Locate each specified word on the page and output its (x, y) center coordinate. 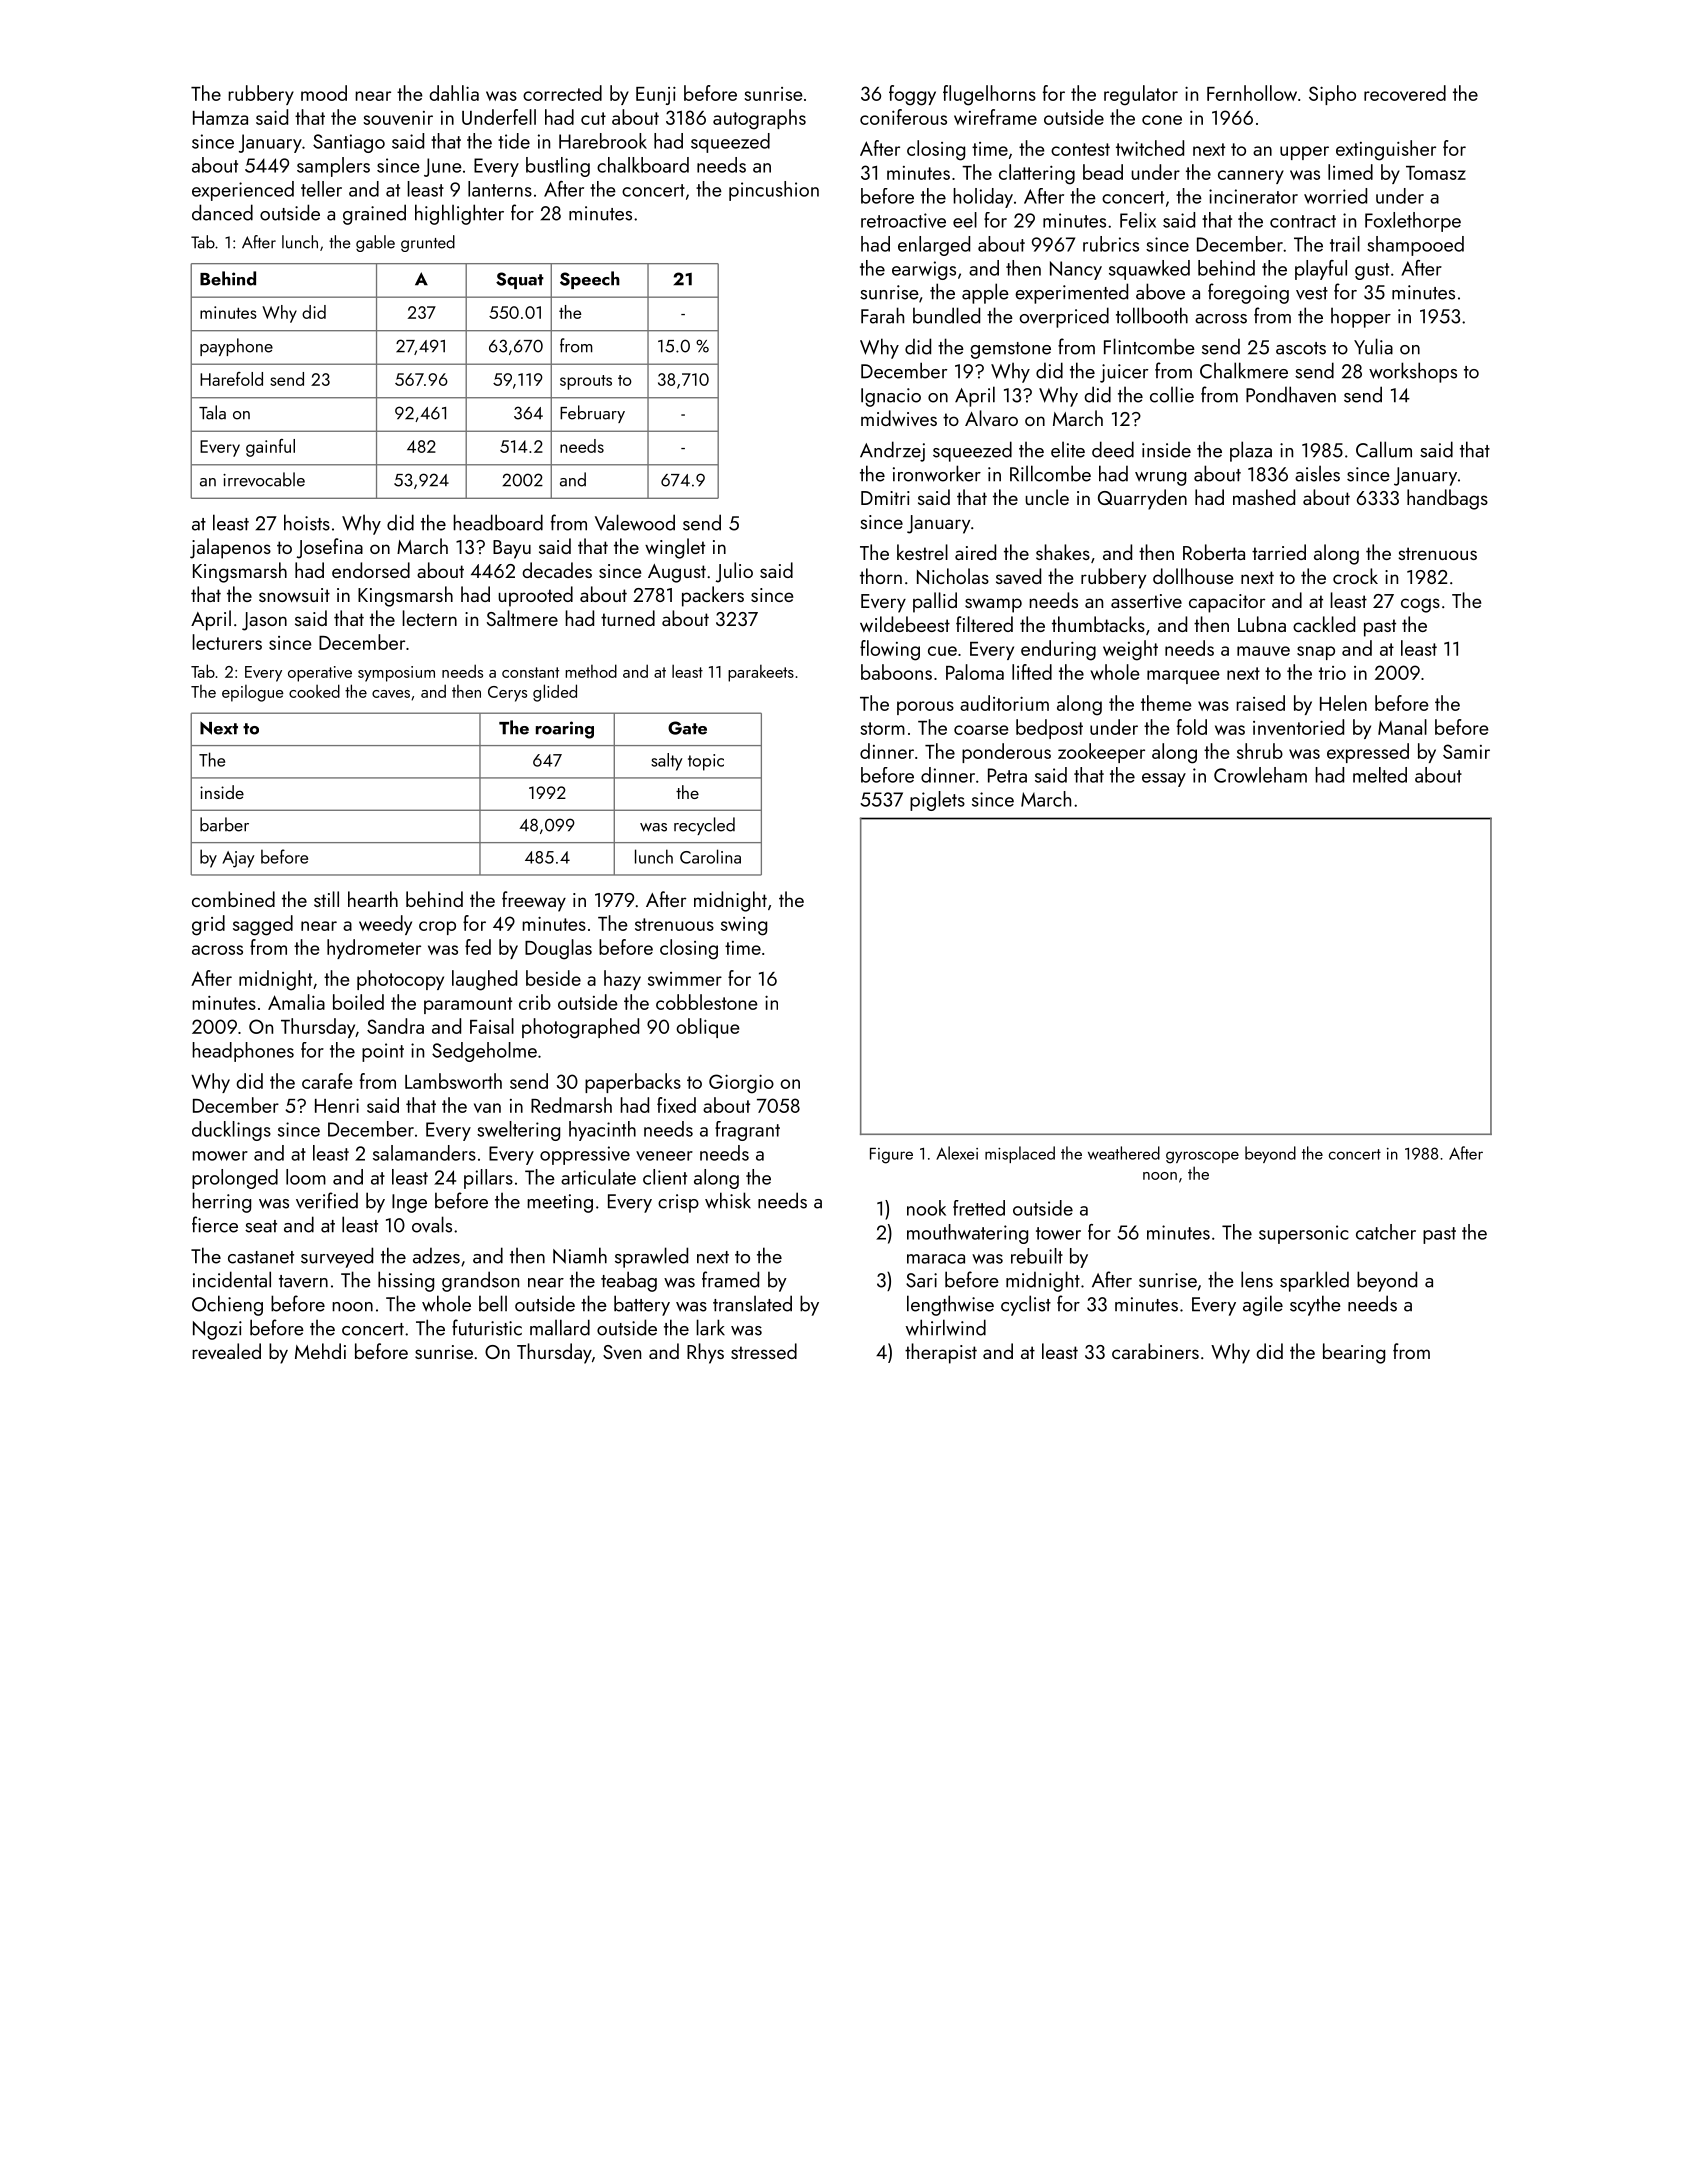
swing (744, 926)
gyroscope (1202, 1157)
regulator (1141, 95)
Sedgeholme (484, 1052)
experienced (243, 191)
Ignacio (891, 397)
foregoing (1248, 293)
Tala (212, 412)
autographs (759, 119)
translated (752, 1303)
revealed (226, 1351)
